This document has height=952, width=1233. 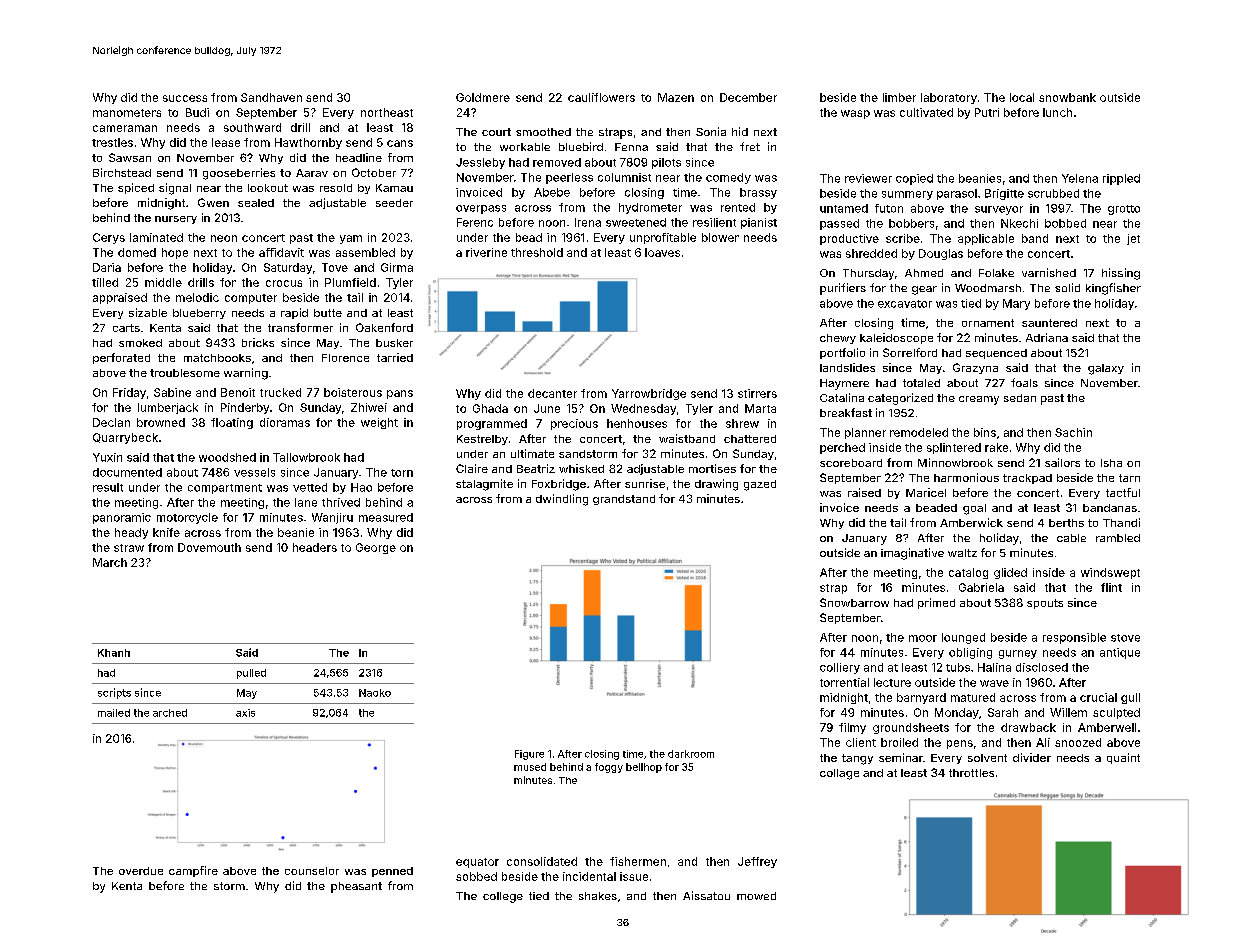 I want to click on perforated, so click(x=121, y=358).
